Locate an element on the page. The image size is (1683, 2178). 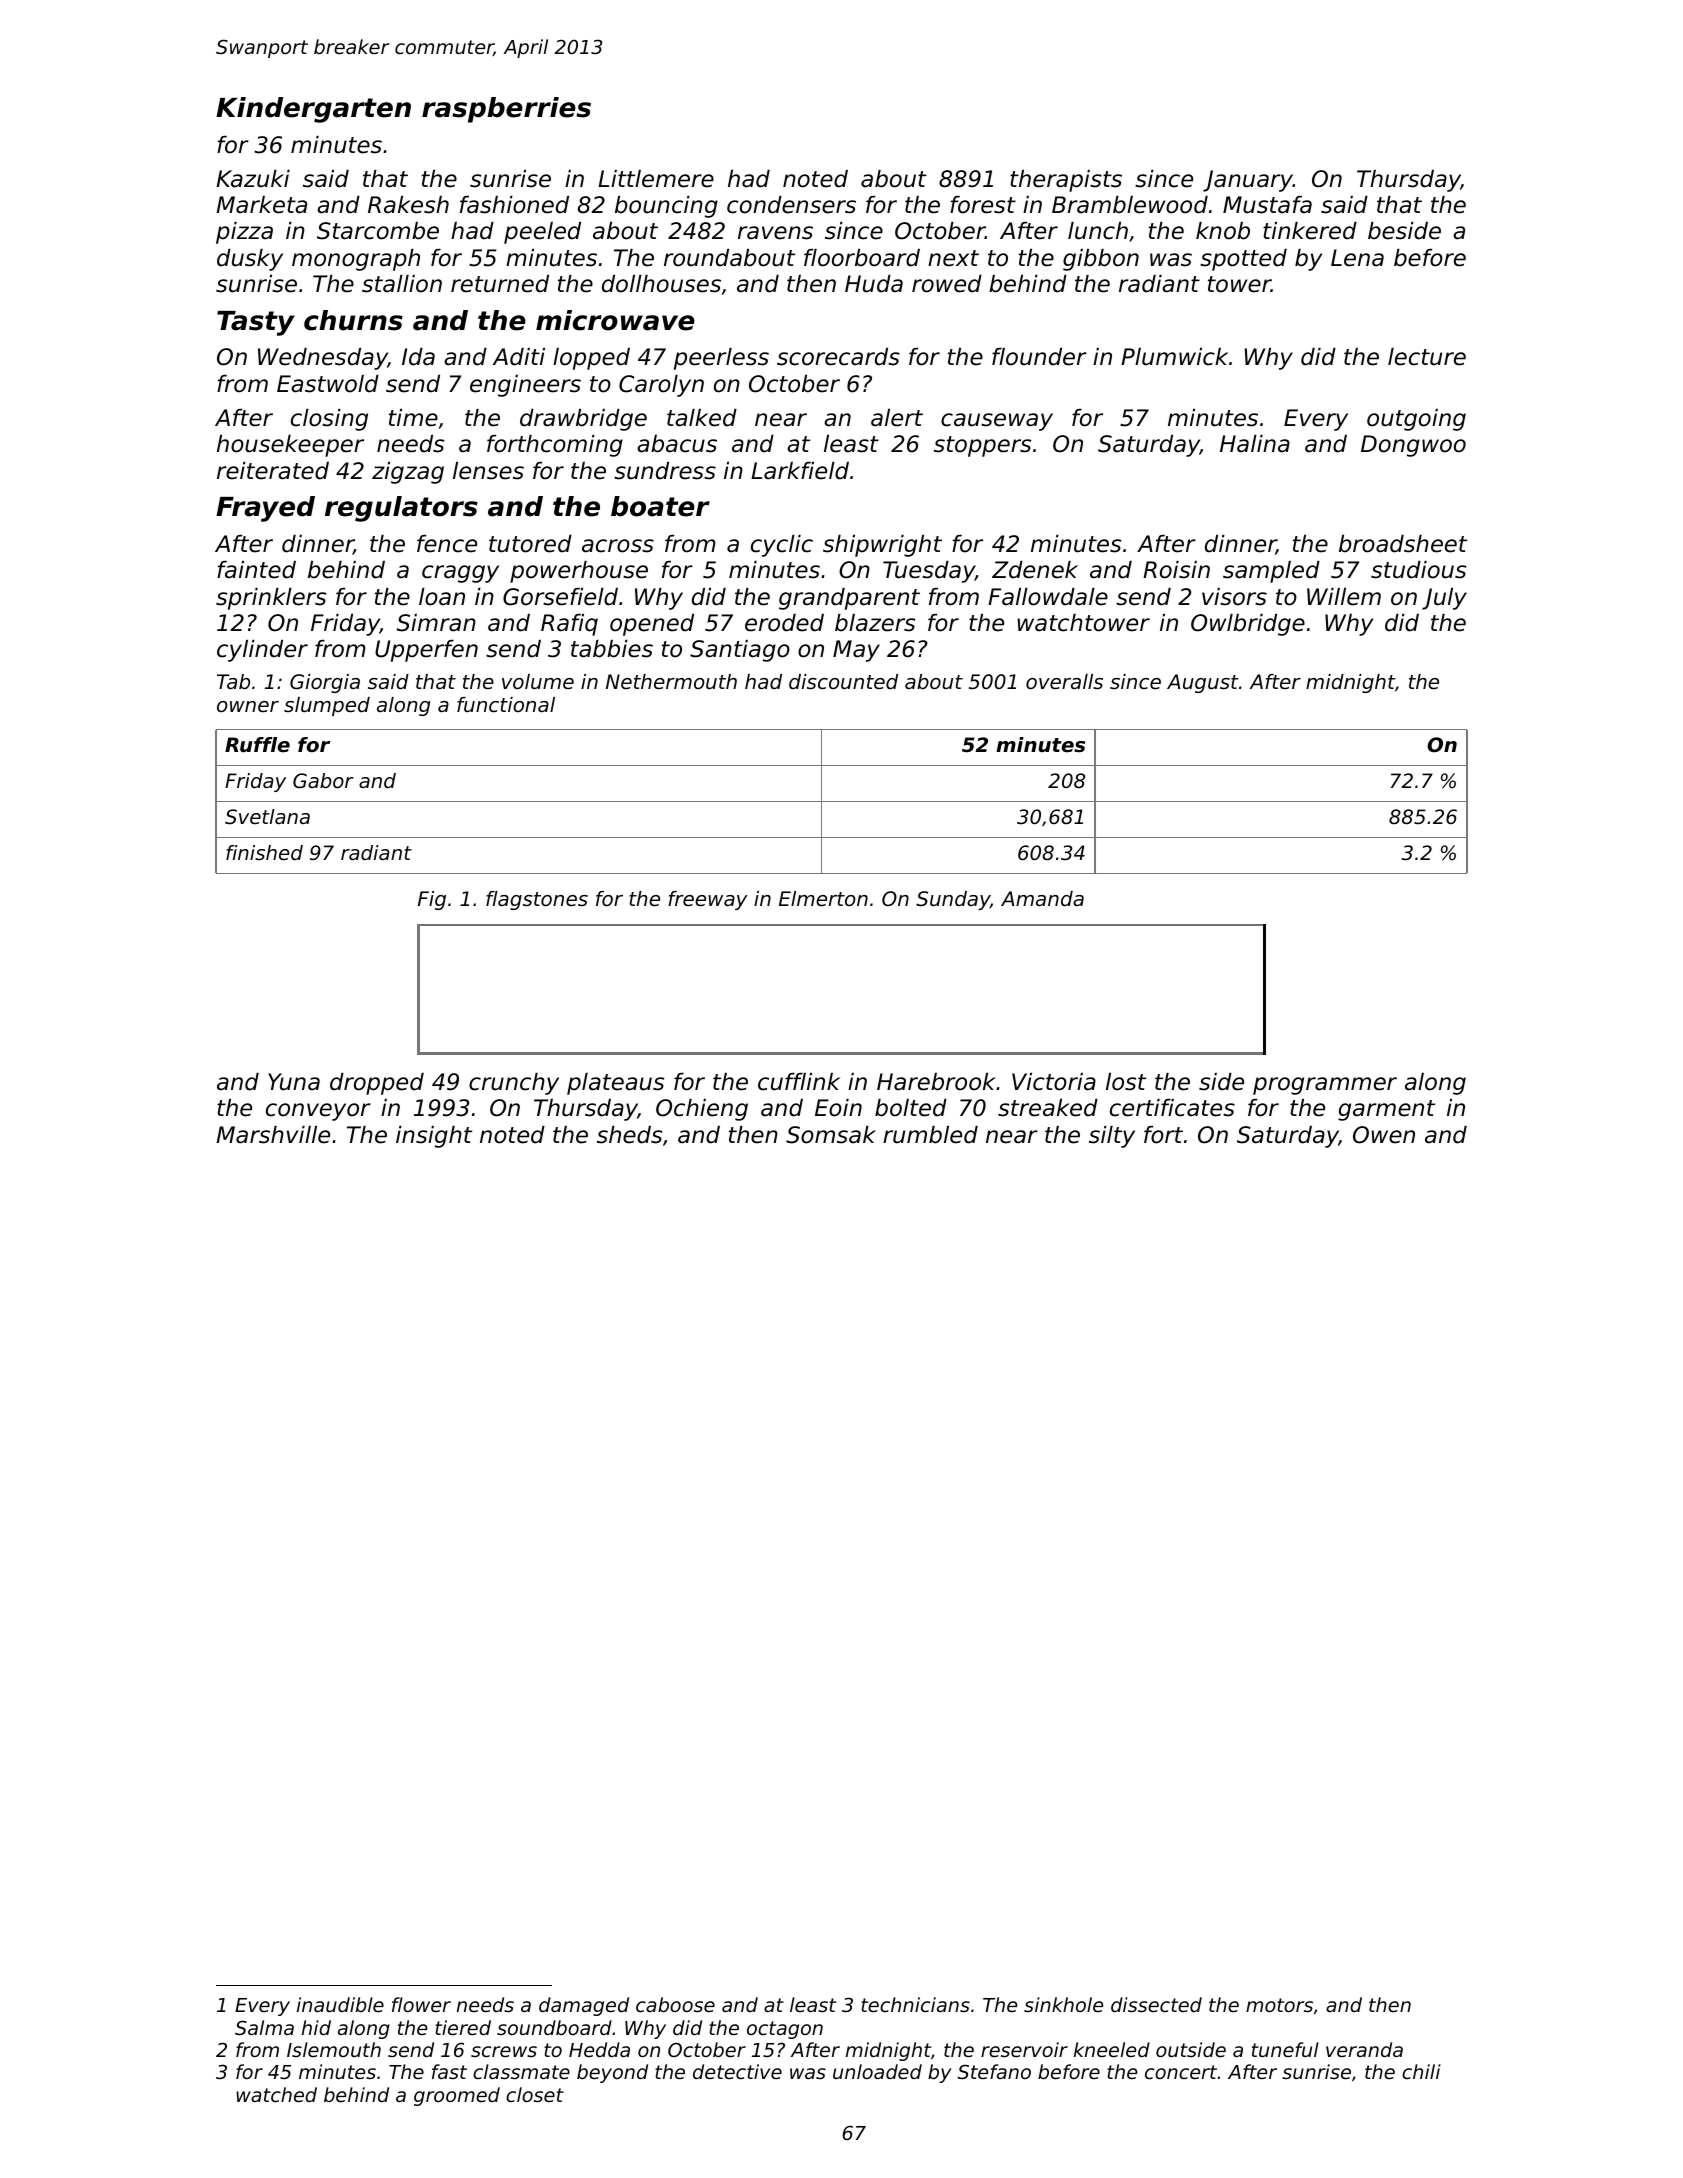
dropped is located at coordinates (377, 1084).
